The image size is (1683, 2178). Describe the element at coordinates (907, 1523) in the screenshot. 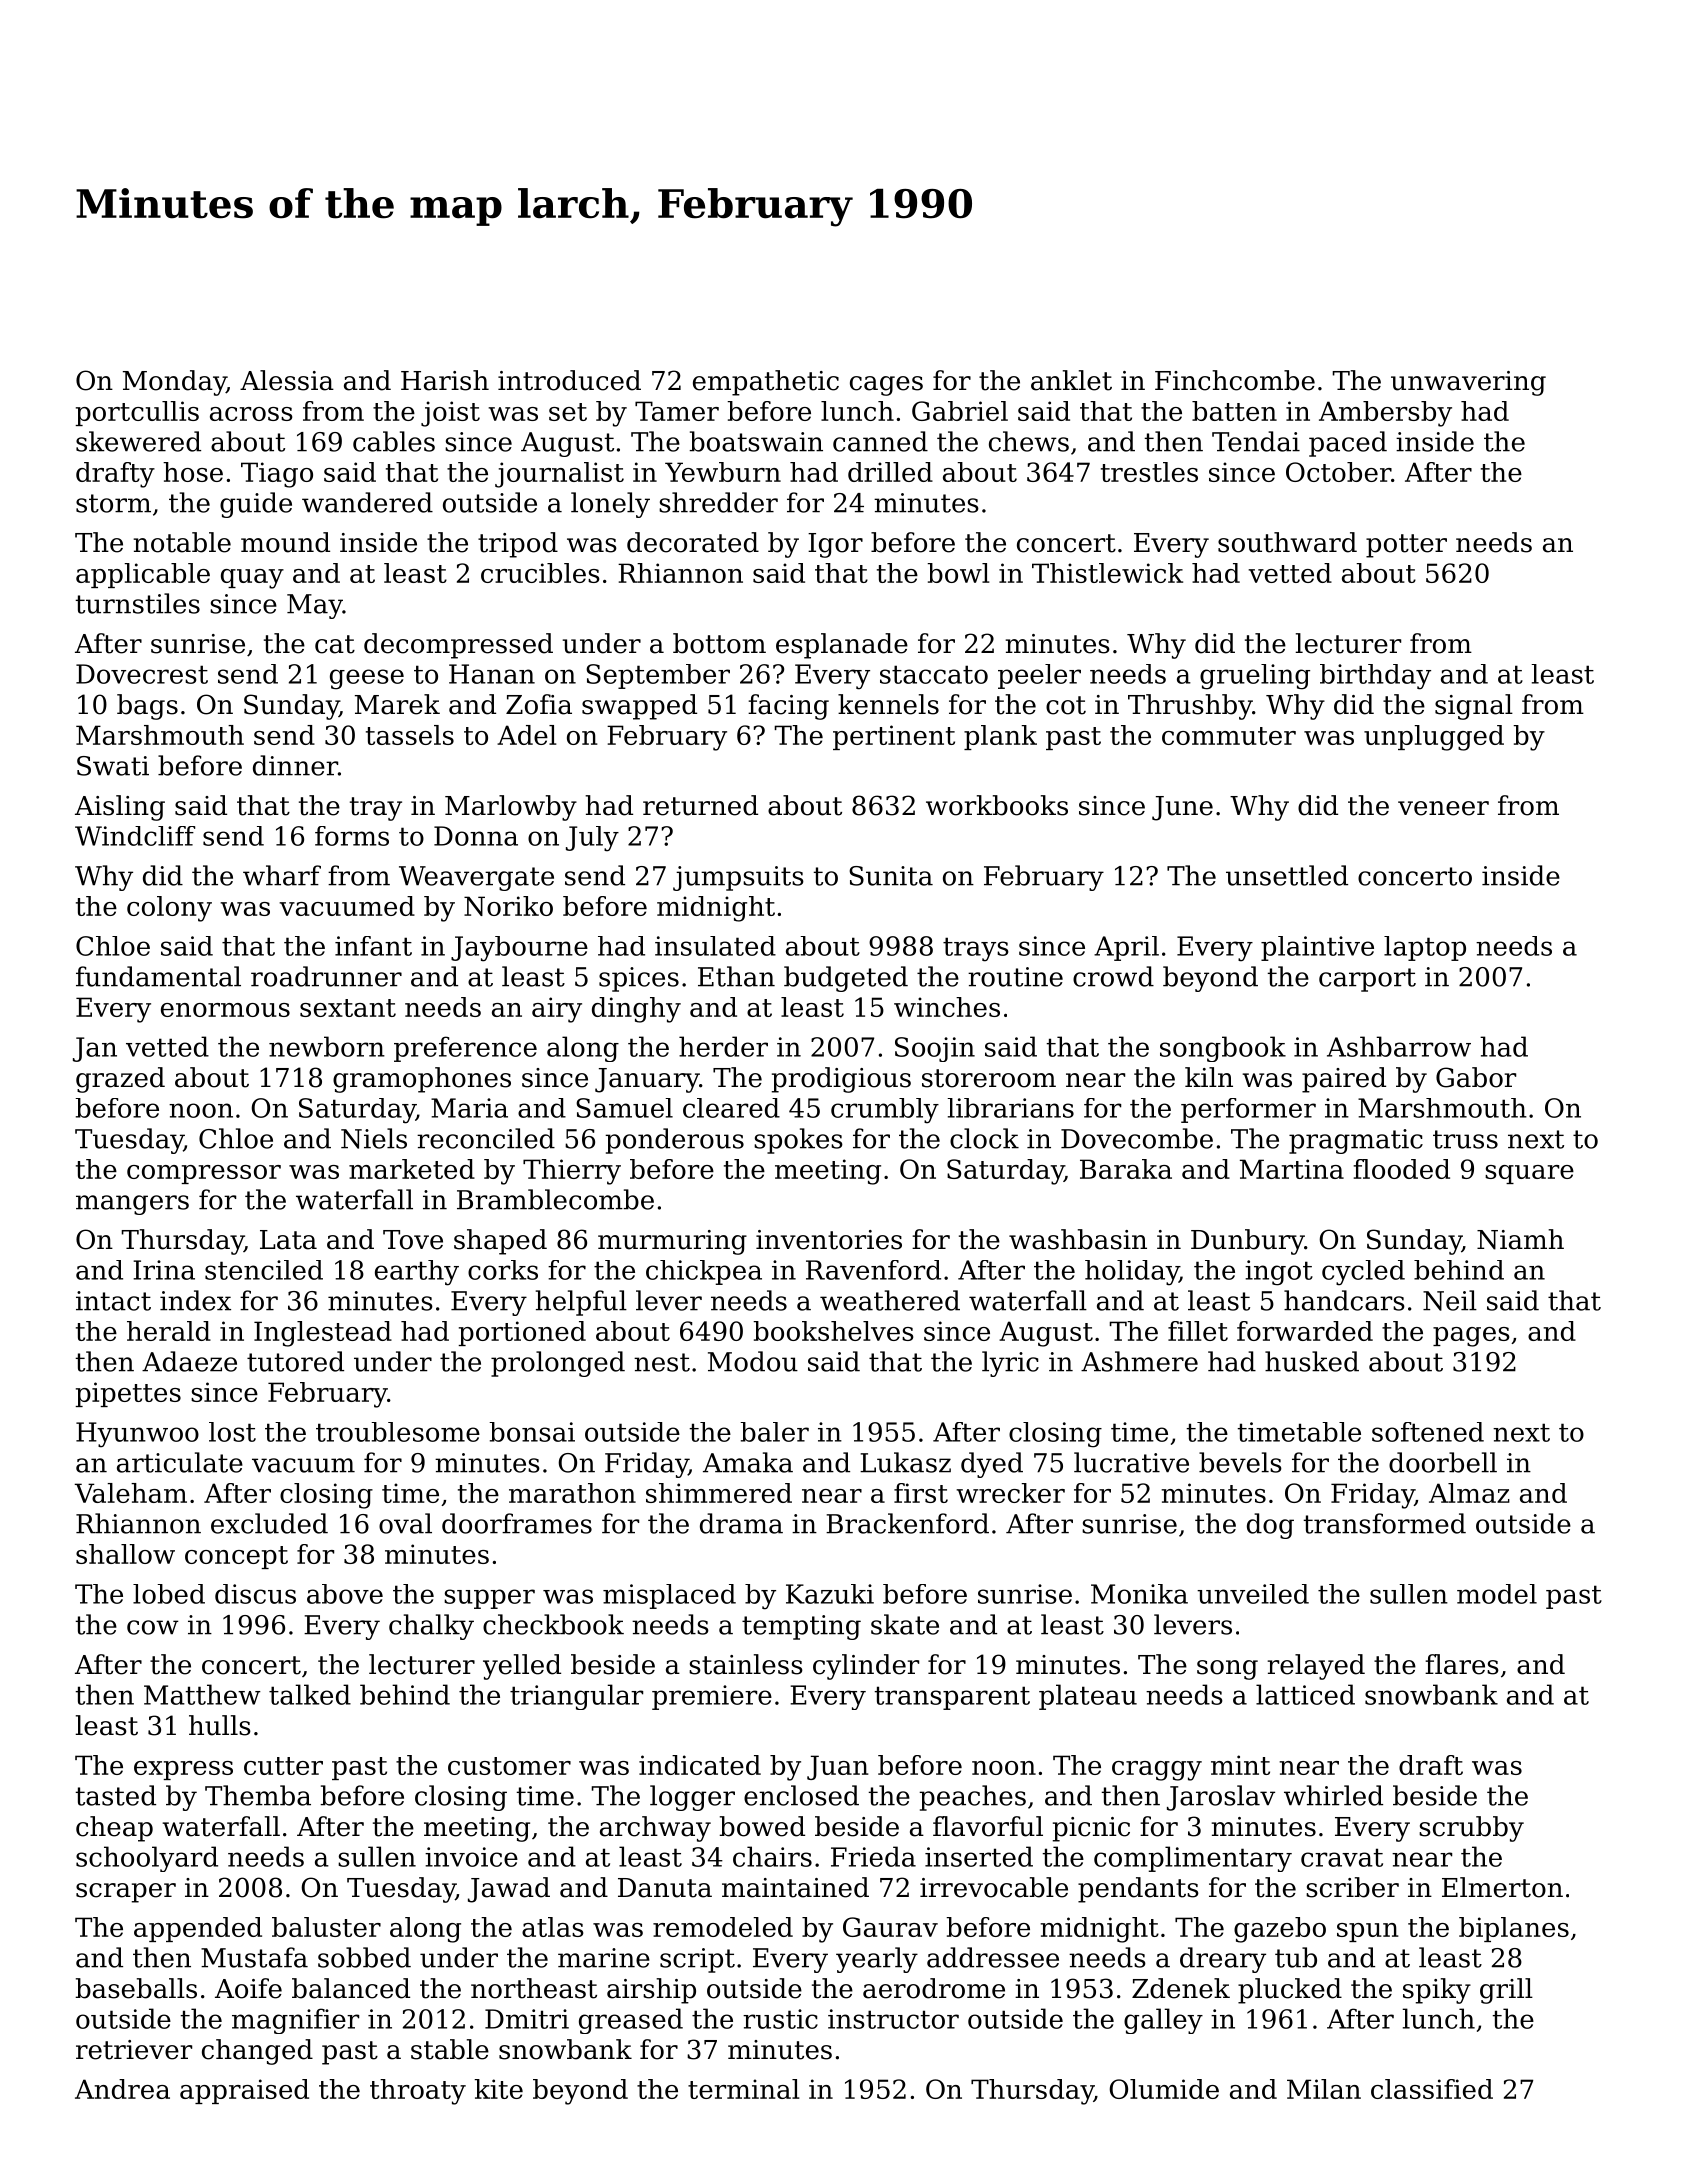

I see `Brackenford` at that location.
